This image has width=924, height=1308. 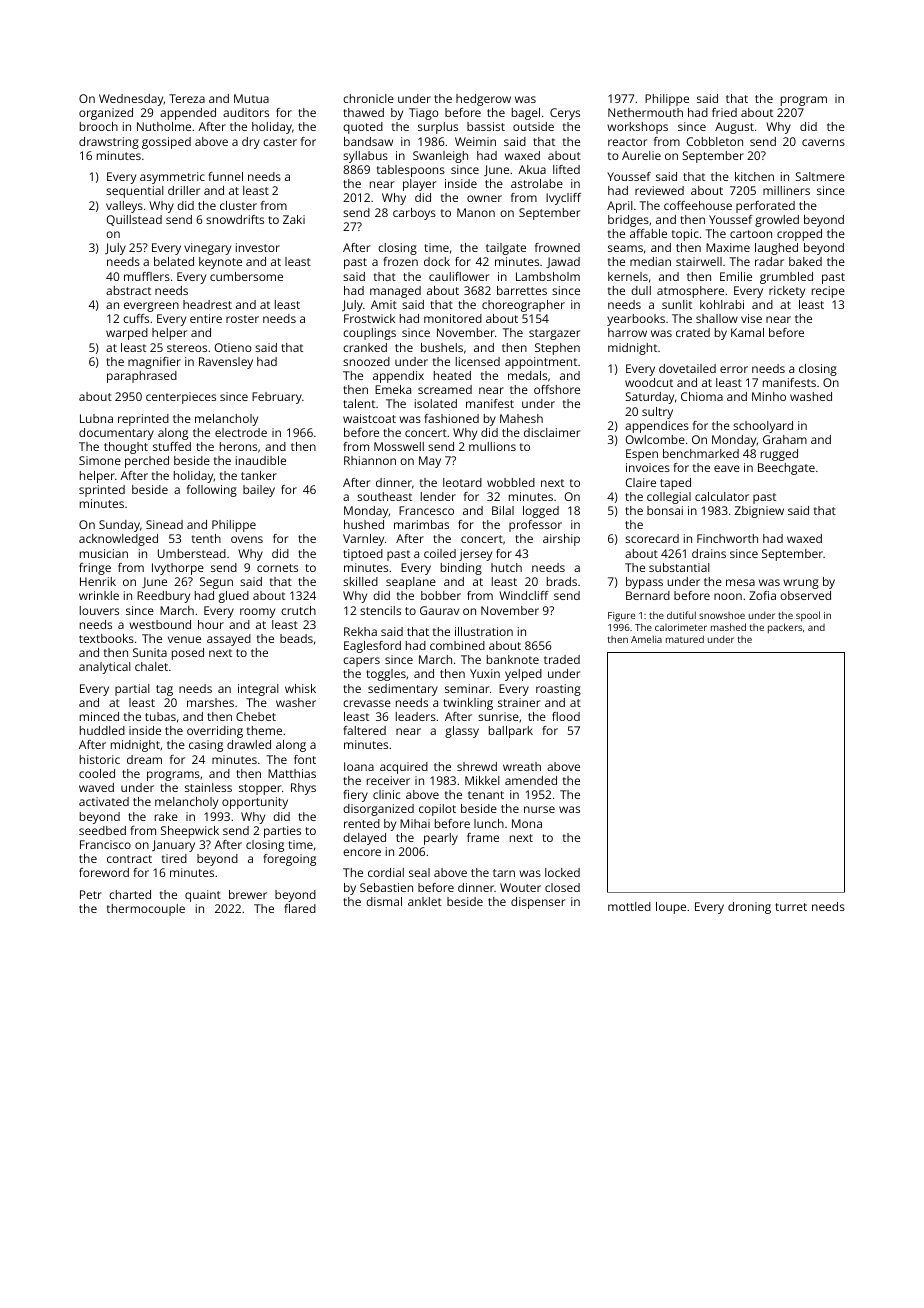 What do you see at coordinates (520, 887) in the image?
I see `Wouter` at bounding box center [520, 887].
